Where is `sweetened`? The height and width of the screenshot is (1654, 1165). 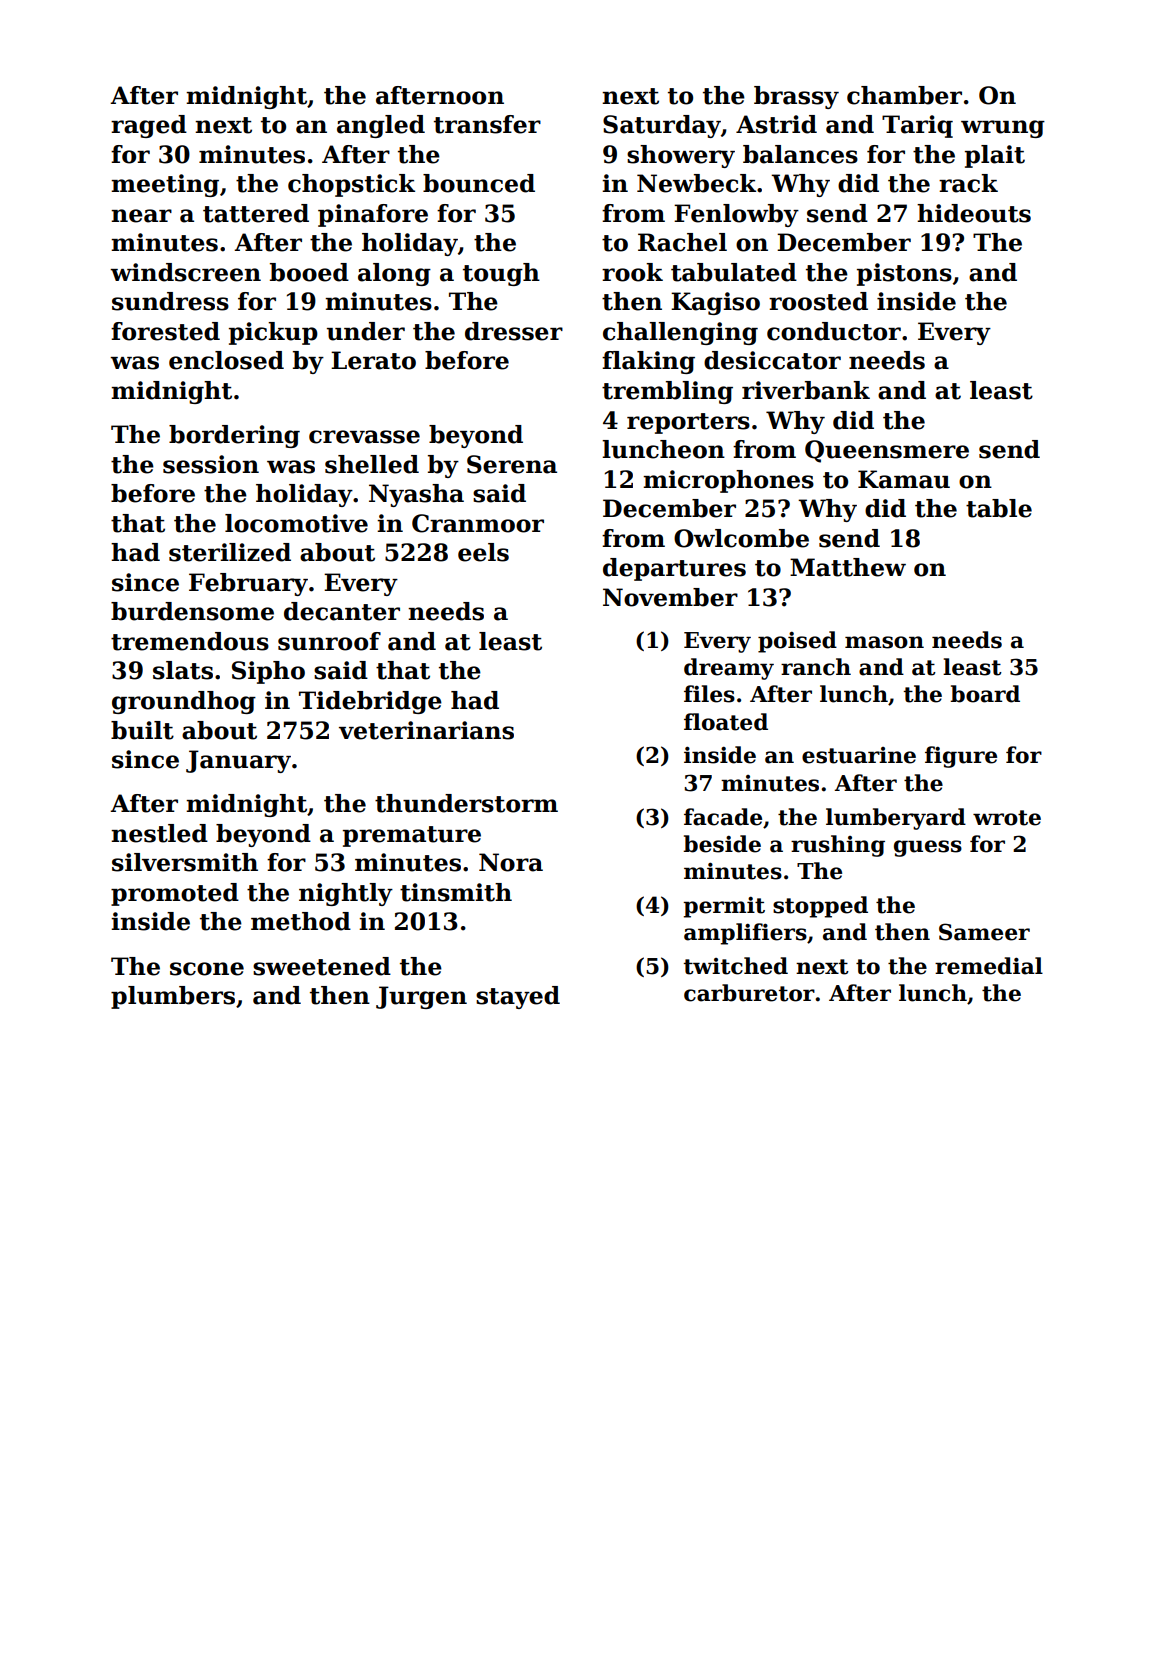
sweetened is located at coordinates (322, 966).
